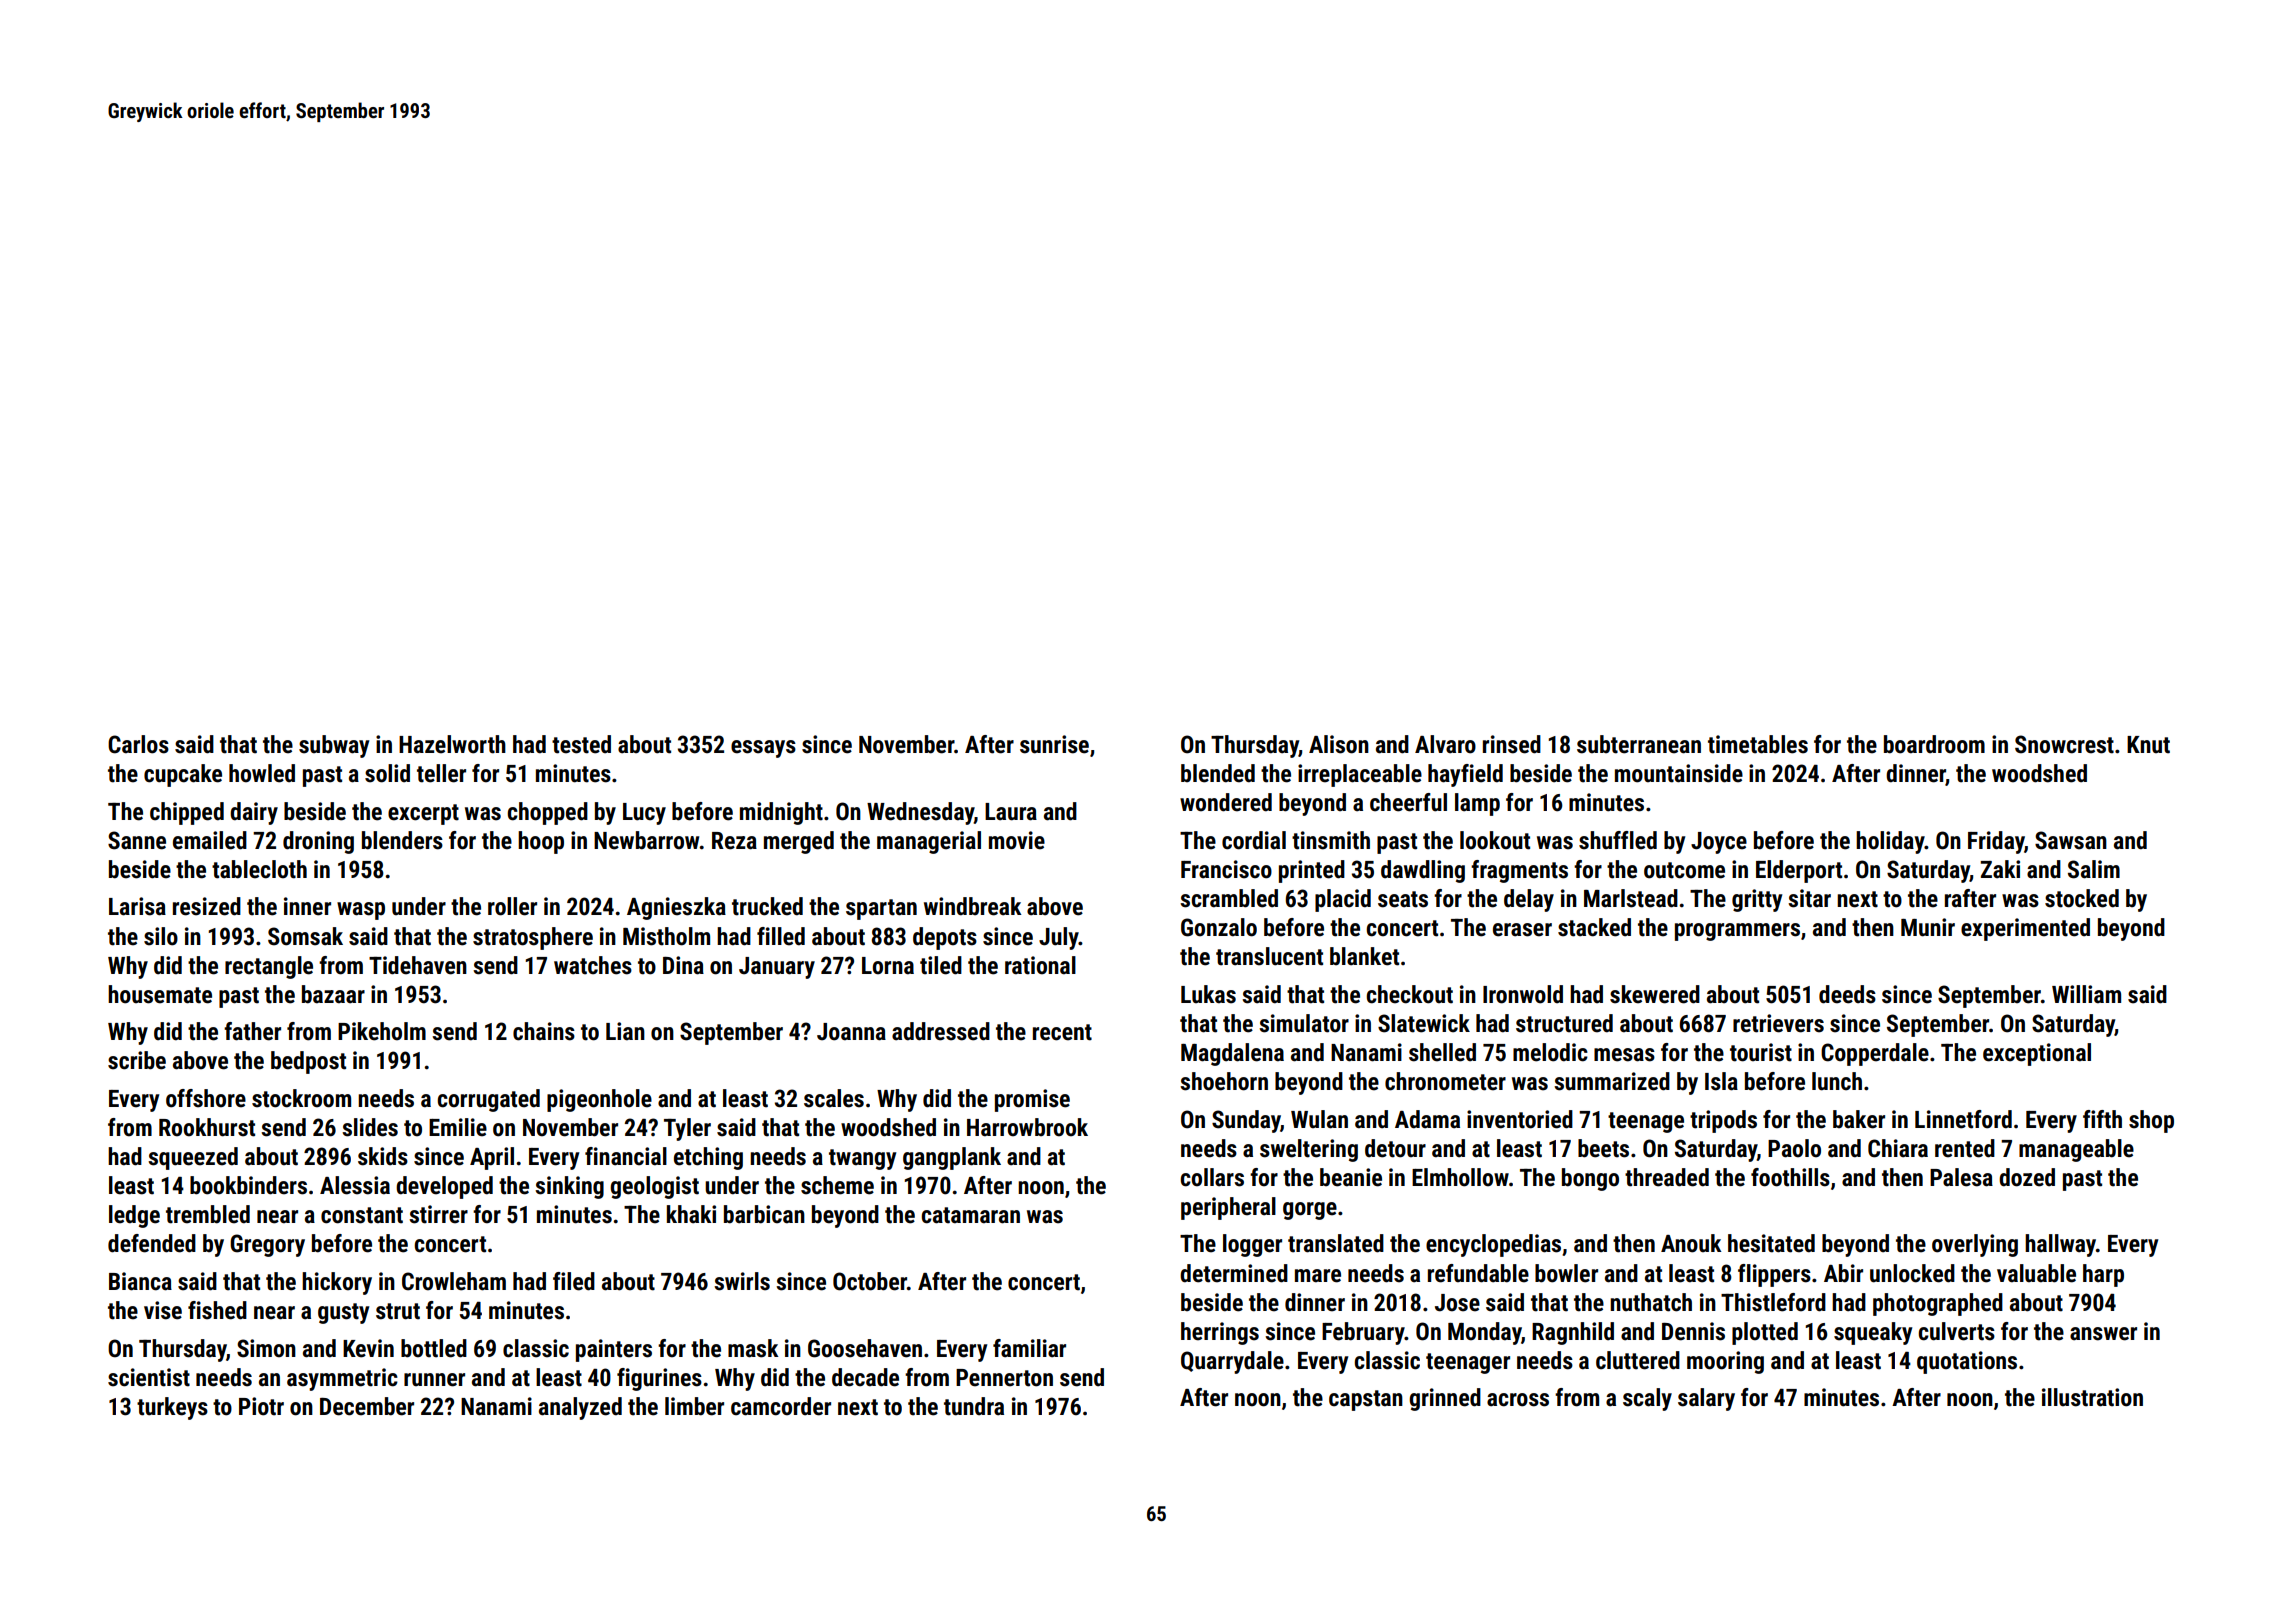 This screenshot has height=1620, width=2292. Describe the element at coordinates (1062, 1032) in the screenshot. I see `recent` at that location.
